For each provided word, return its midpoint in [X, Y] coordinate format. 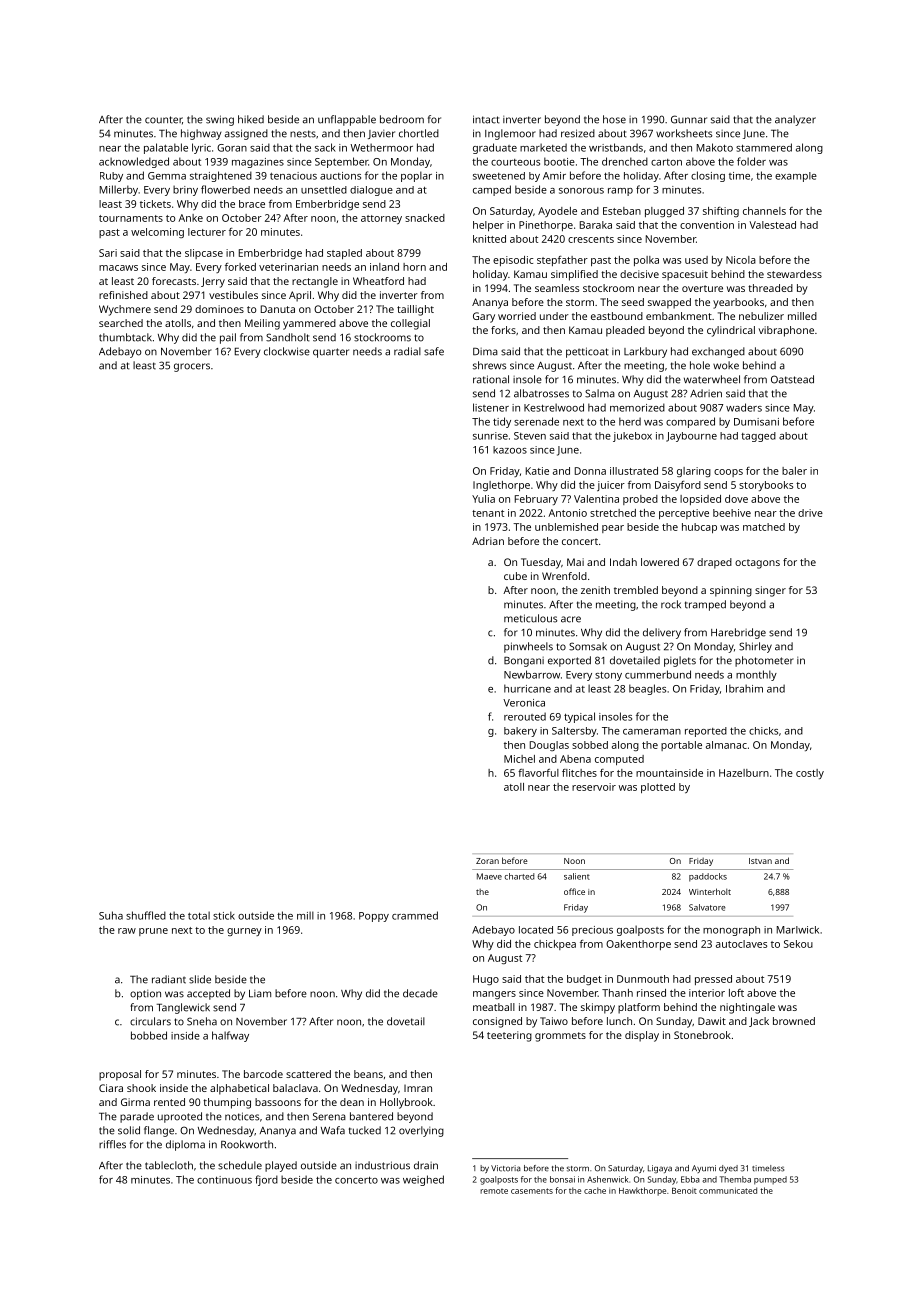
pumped [770, 1180]
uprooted [180, 1117]
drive [810, 513]
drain [426, 1165]
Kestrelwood [554, 407]
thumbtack [125, 337]
